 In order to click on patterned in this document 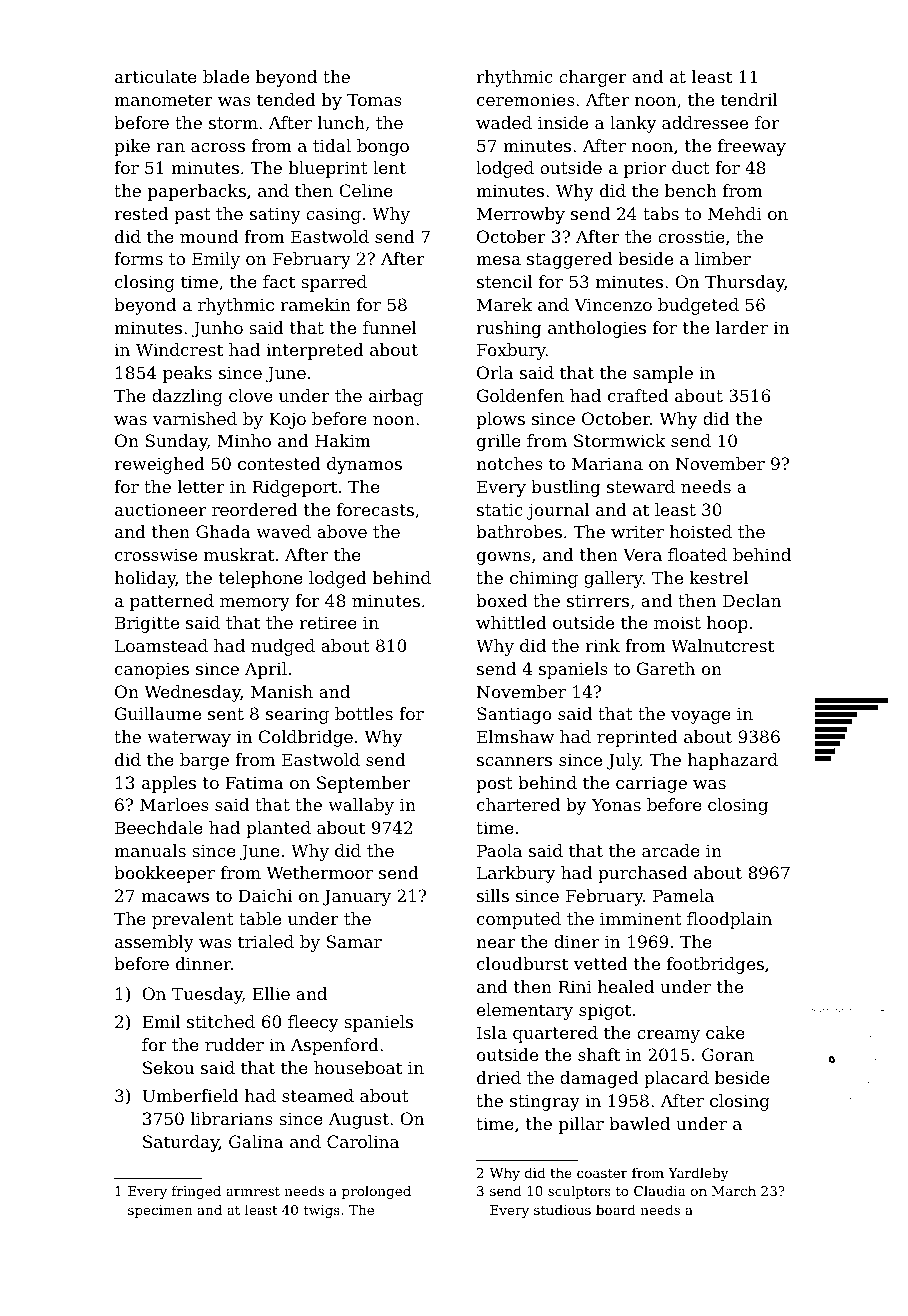, I will do `click(172, 602)`.
